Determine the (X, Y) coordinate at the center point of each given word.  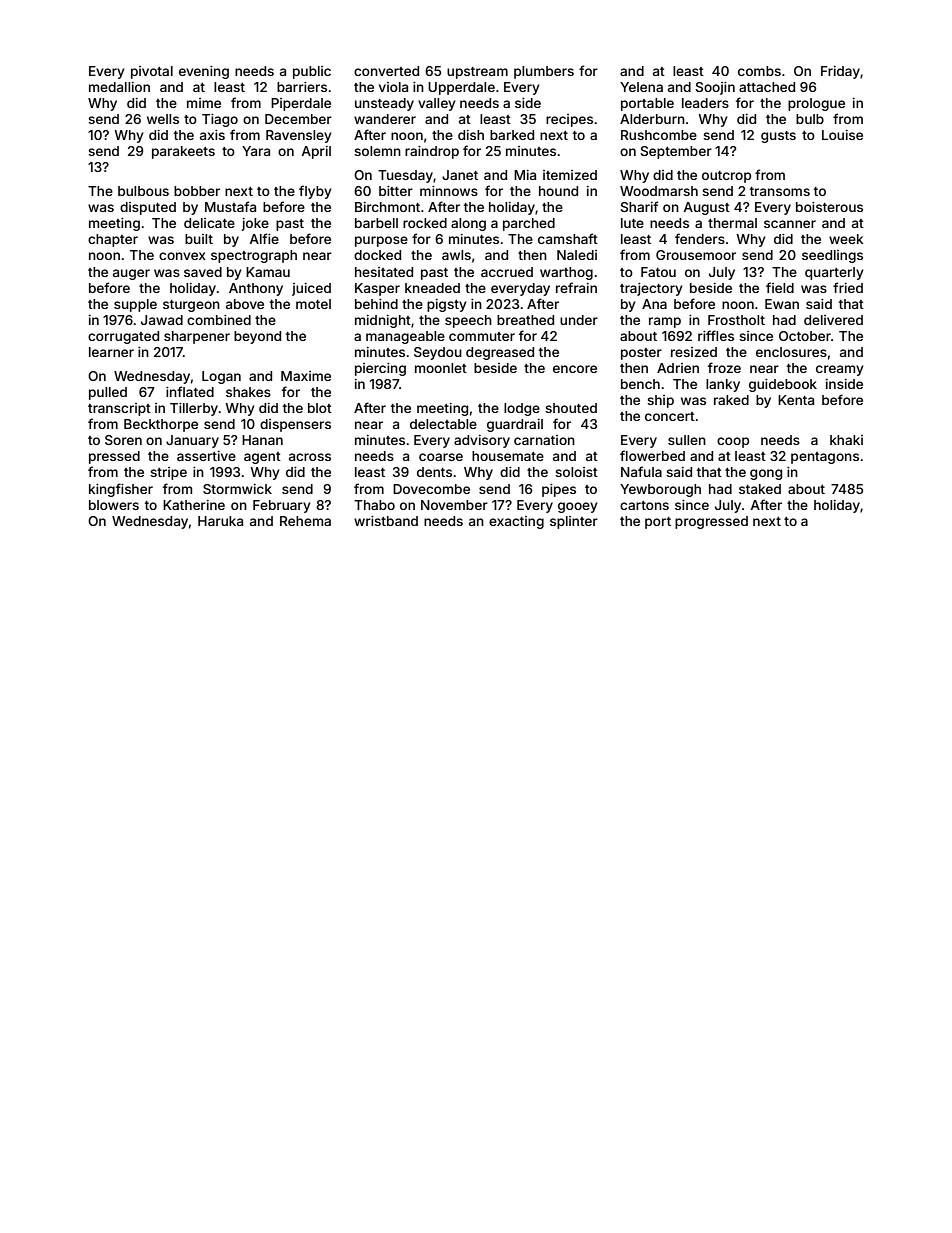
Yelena (641, 87)
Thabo (374, 505)
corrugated (123, 337)
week (846, 239)
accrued (507, 272)
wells (163, 119)
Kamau (268, 272)
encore (575, 369)
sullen (687, 440)
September (676, 152)
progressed (711, 522)
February (282, 506)
